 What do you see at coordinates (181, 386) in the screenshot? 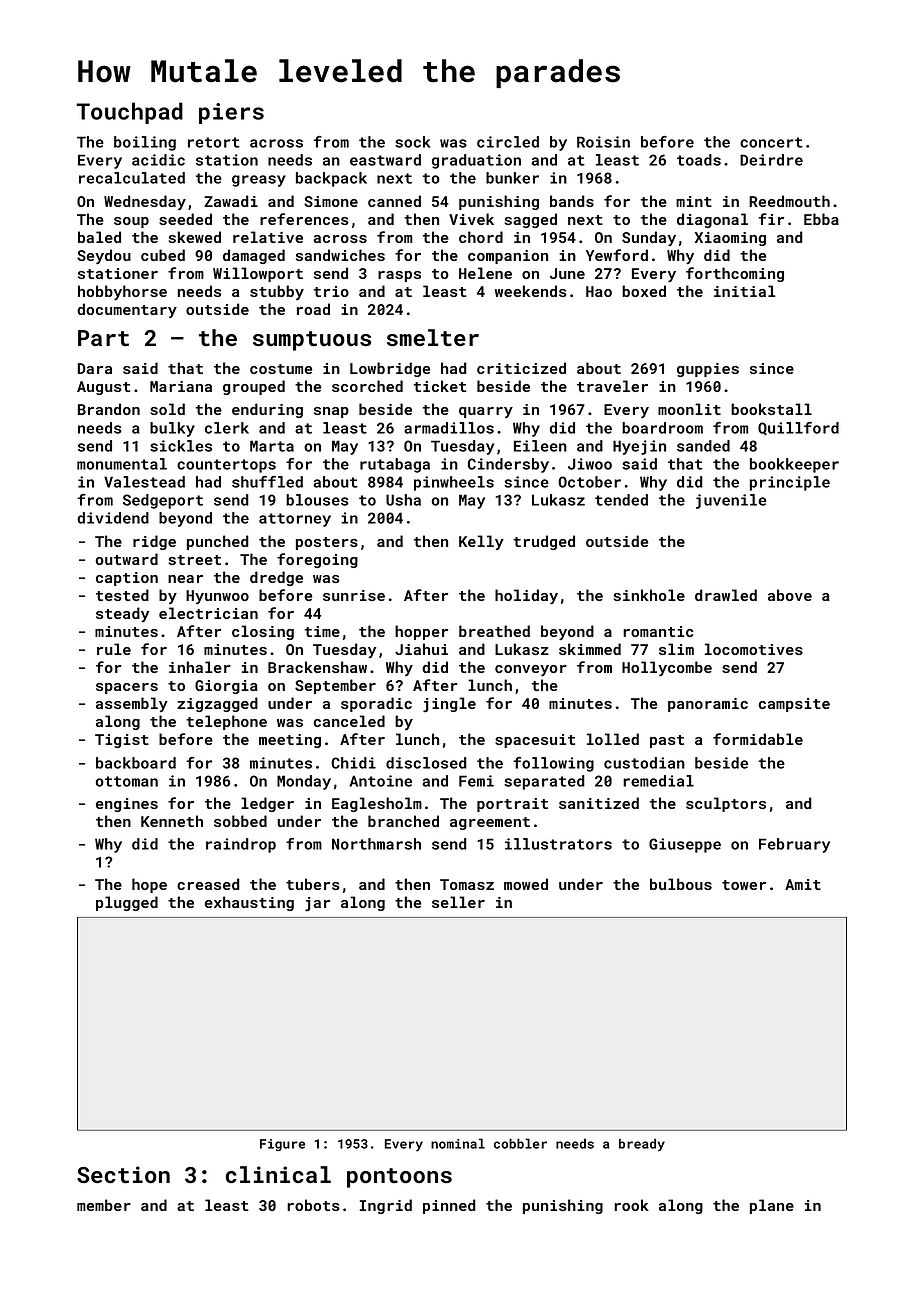
I see `Mariana` at bounding box center [181, 386].
